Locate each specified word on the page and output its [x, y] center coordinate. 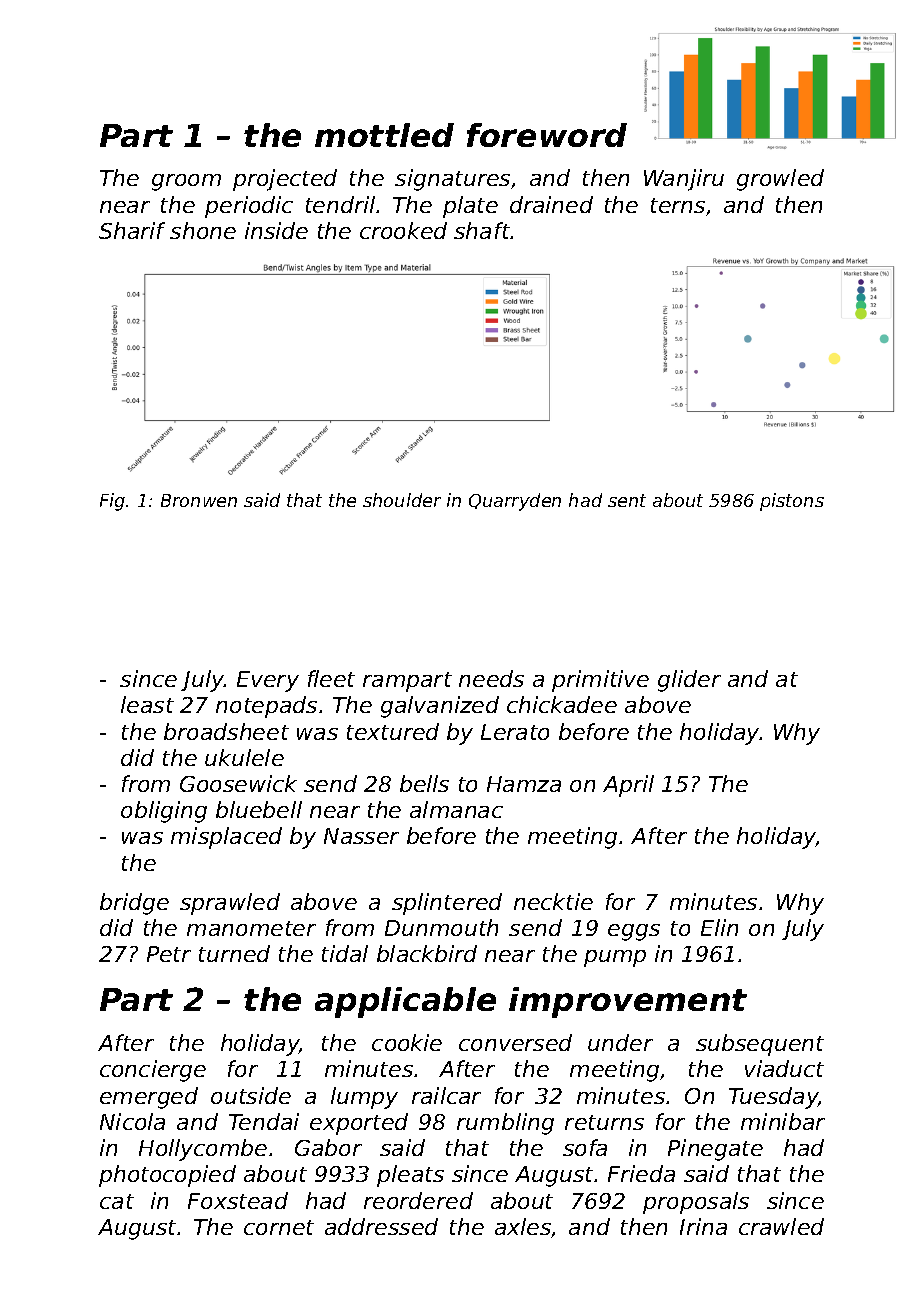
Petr [169, 954]
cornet [279, 1227]
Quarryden [515, 502]
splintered [447, 904]
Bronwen [199, 500]
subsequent [760, 1045]
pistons [792, 502]
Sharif [132, 230]
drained [551, 204]
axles [523, 1228]
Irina [703, 1226]
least [147, 704]
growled [780, 180]
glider [689, 681]
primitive [600, 681]
